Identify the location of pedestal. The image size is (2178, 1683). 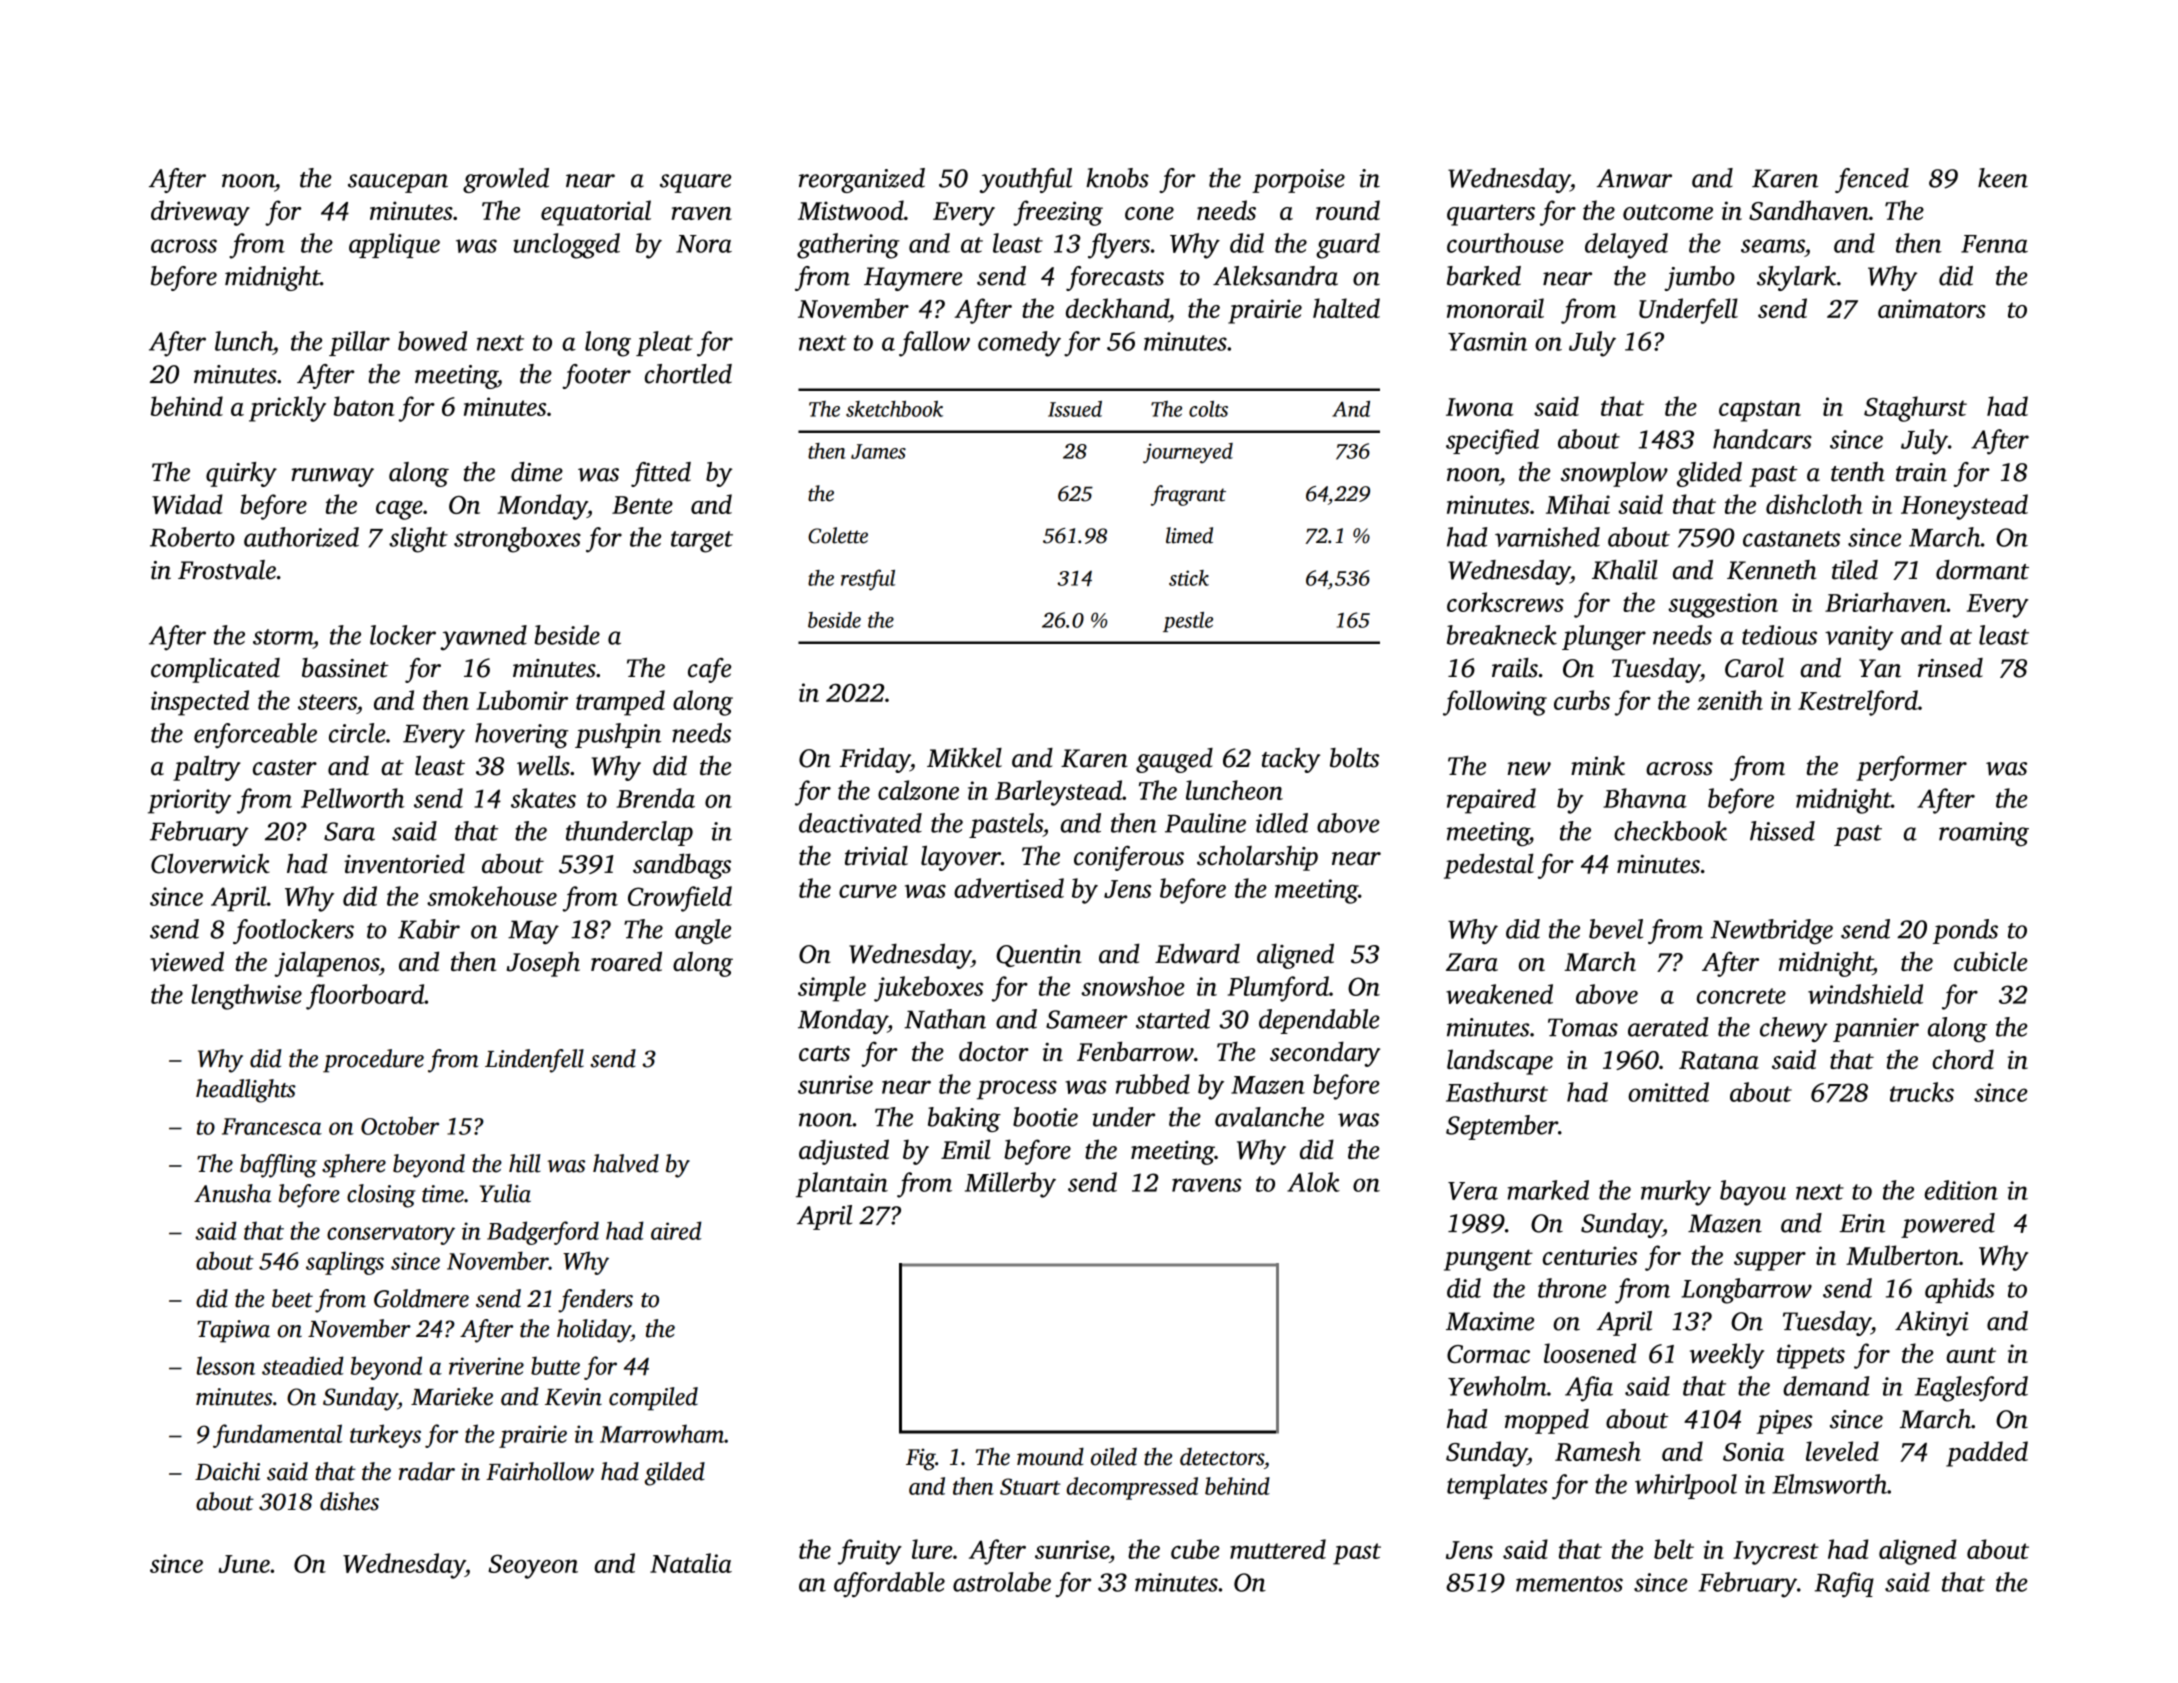
(1489, 866).
